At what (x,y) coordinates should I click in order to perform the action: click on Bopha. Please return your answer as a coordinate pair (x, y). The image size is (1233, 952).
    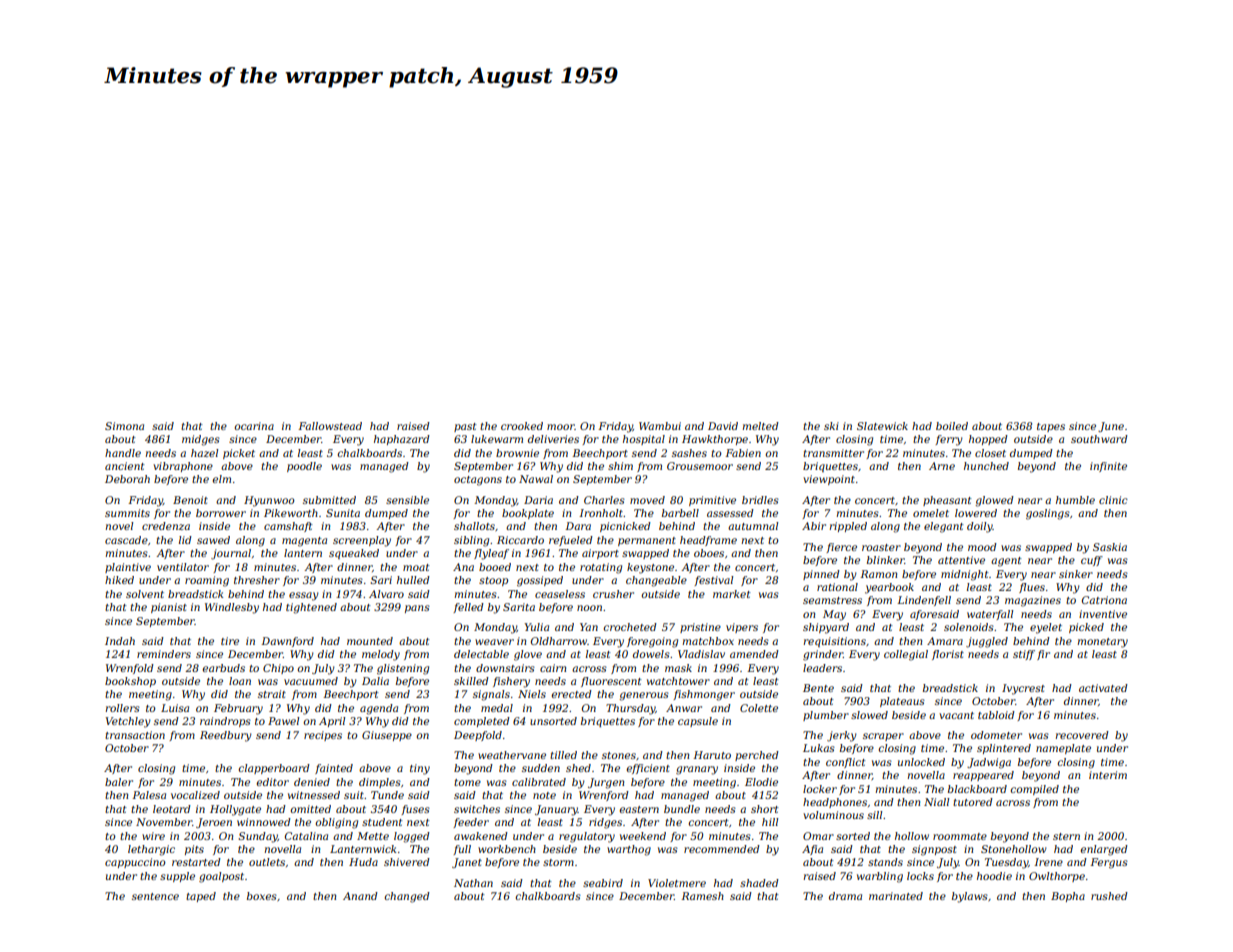
    Looking at the image, I should click on (1068, 897).
